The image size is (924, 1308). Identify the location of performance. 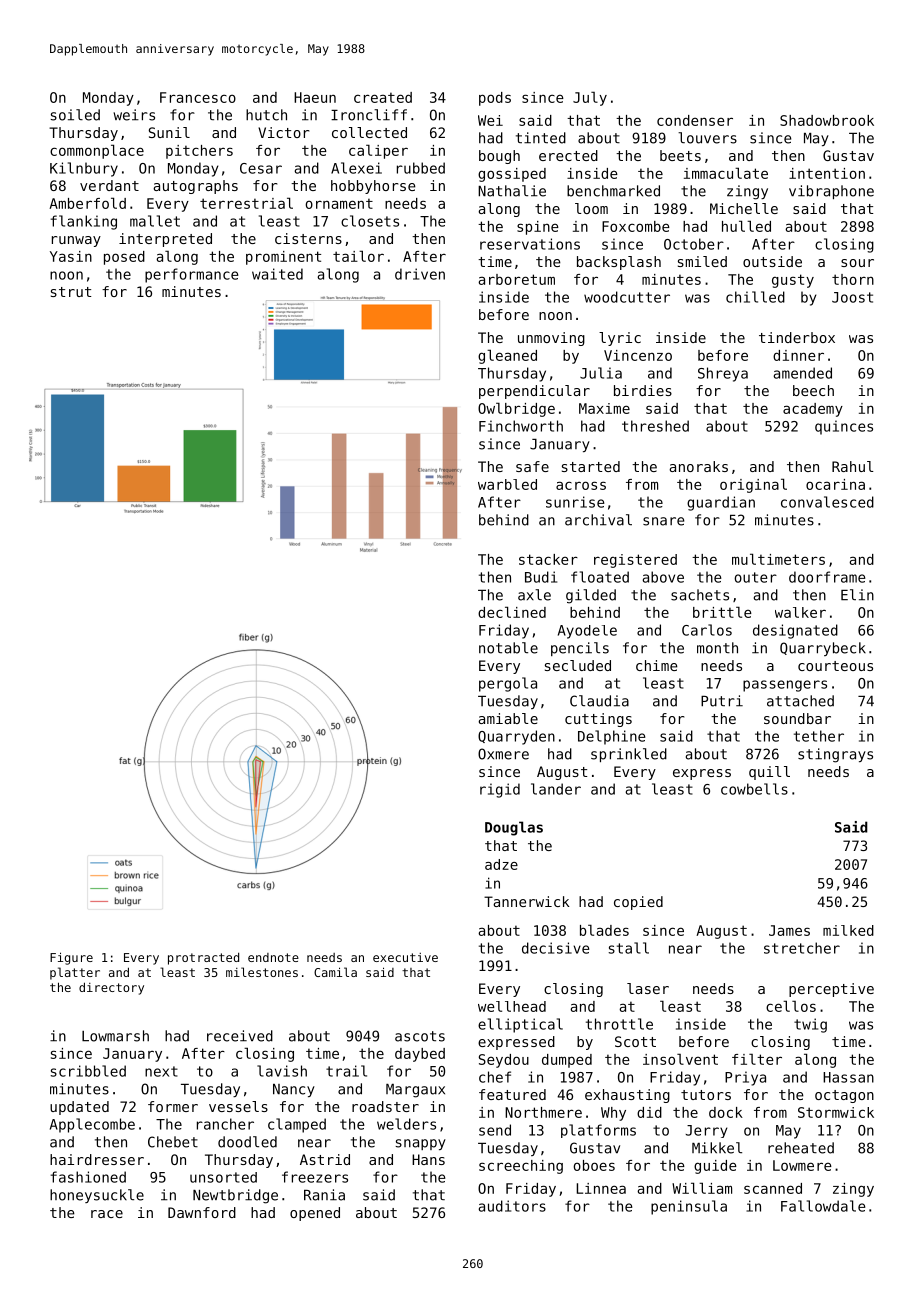
(192, 275).
